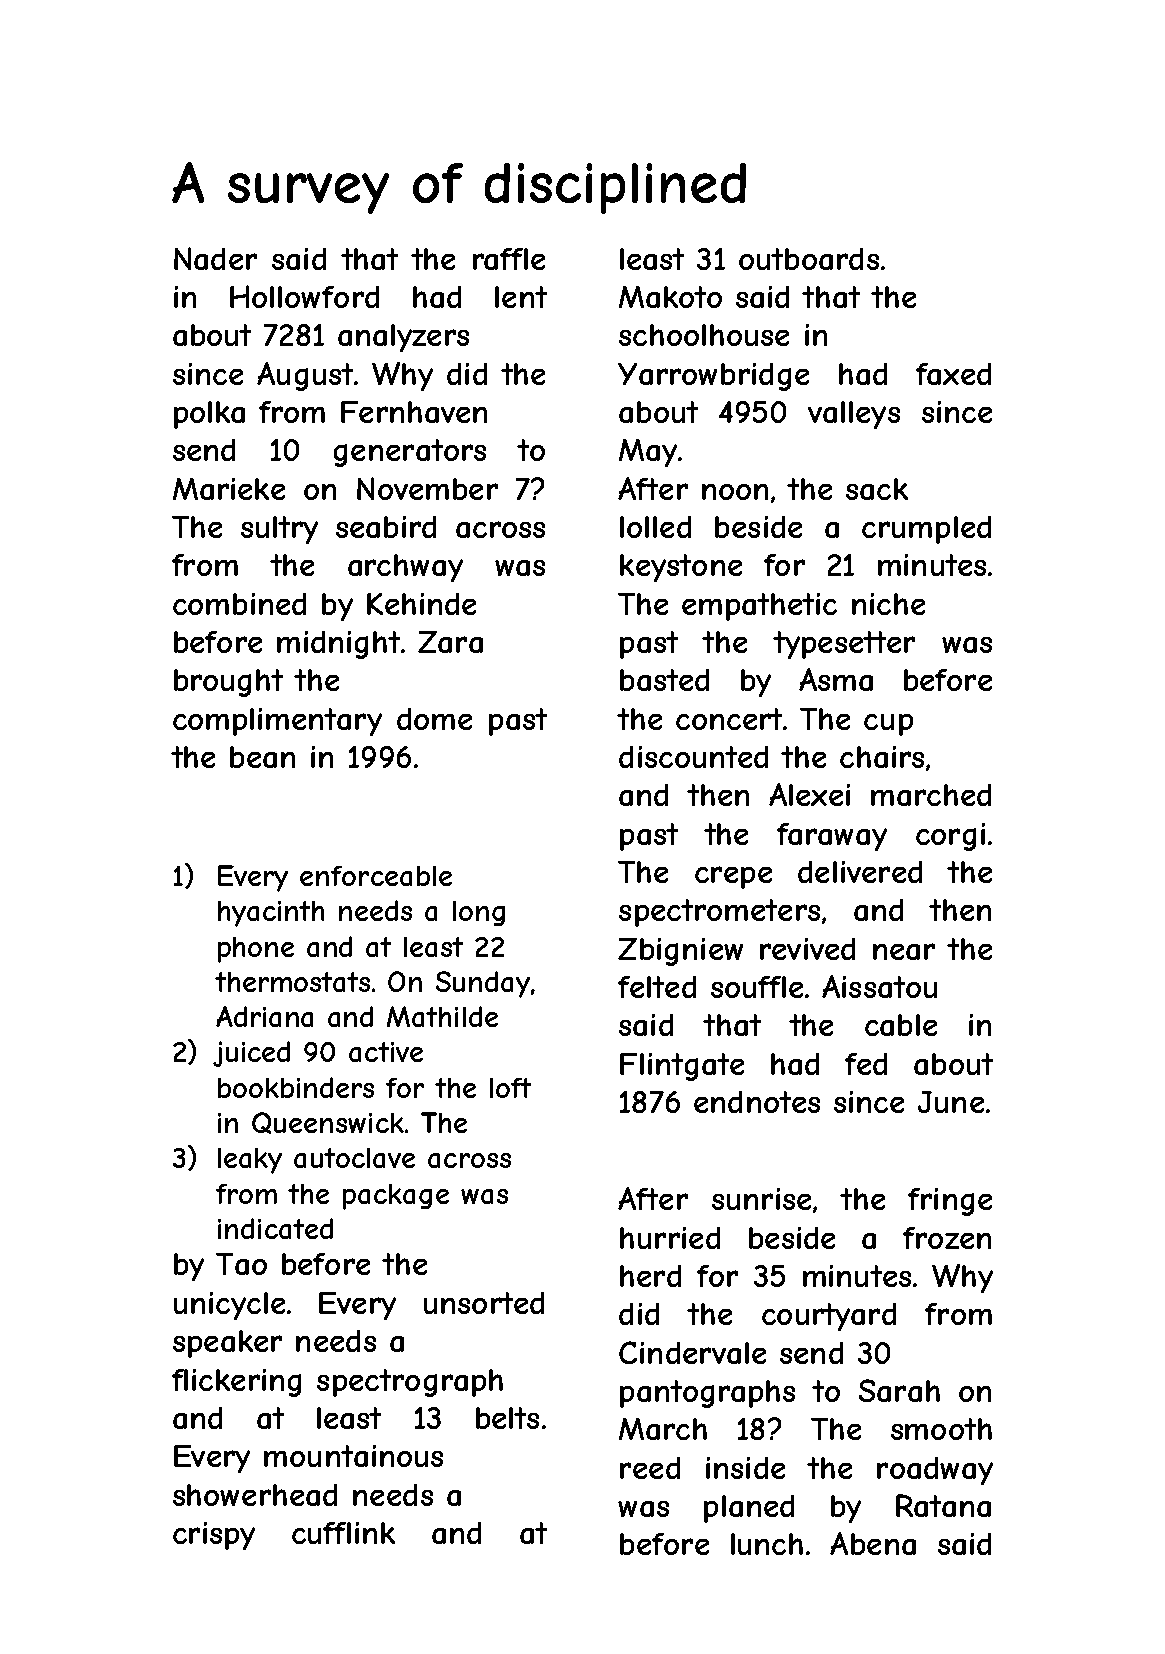  I want to click on typesetter, so click(844, 645).
